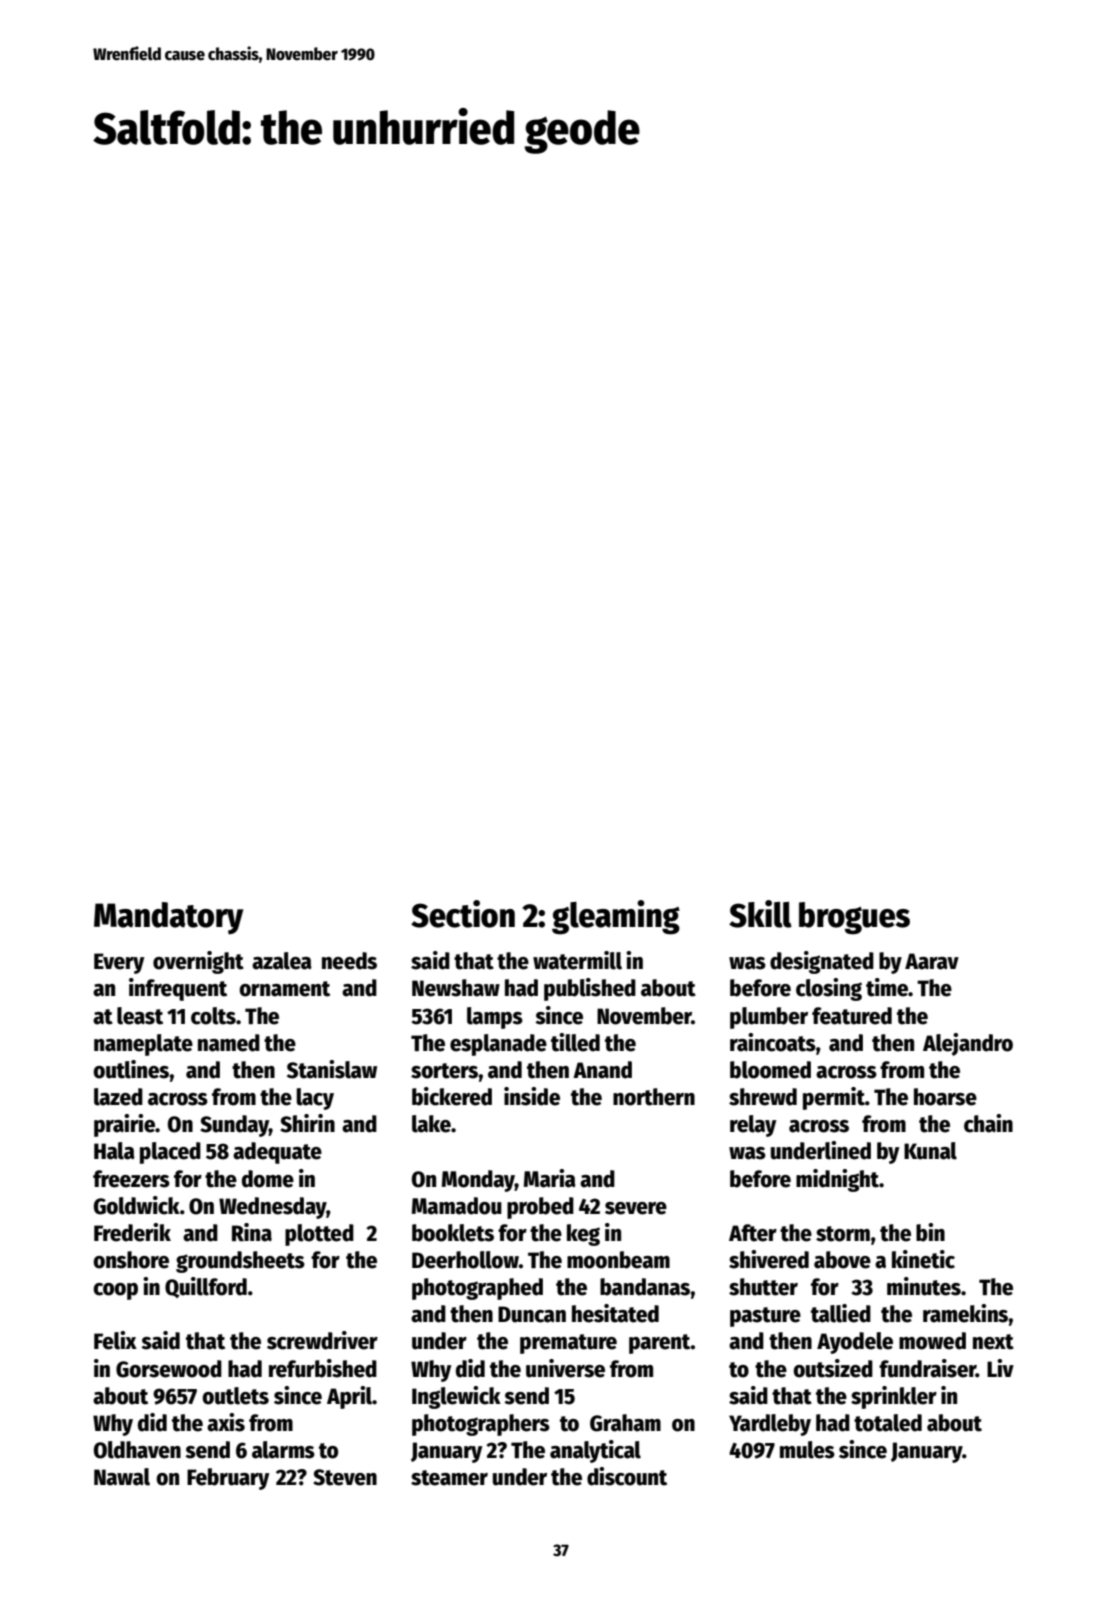 The image size is (1107, 1603). Describe the element at coordinates (590, 989) in the screenshot. I see `published` at that location.
